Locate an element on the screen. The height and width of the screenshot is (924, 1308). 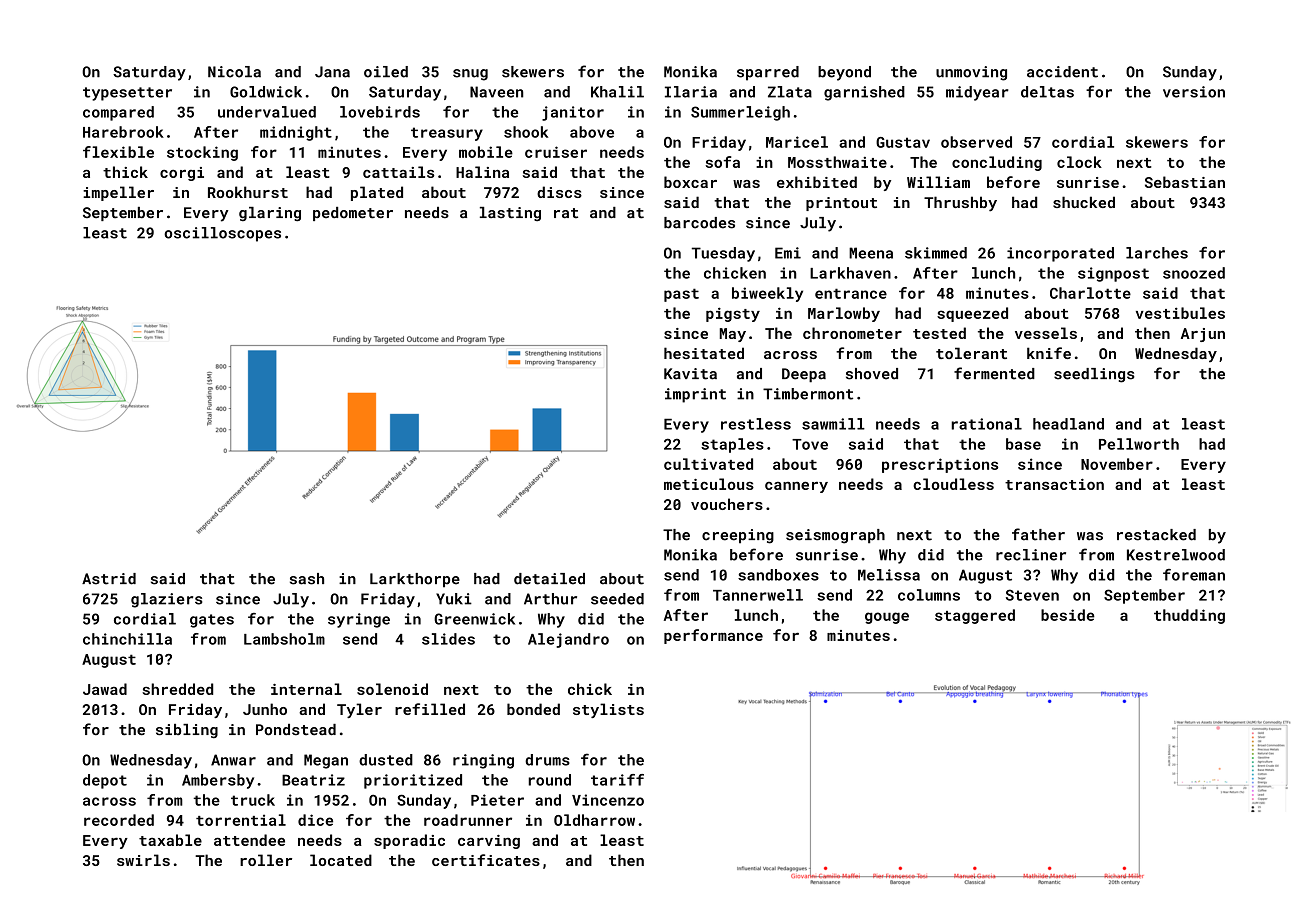
drums is located at coordinates (547, 760).
